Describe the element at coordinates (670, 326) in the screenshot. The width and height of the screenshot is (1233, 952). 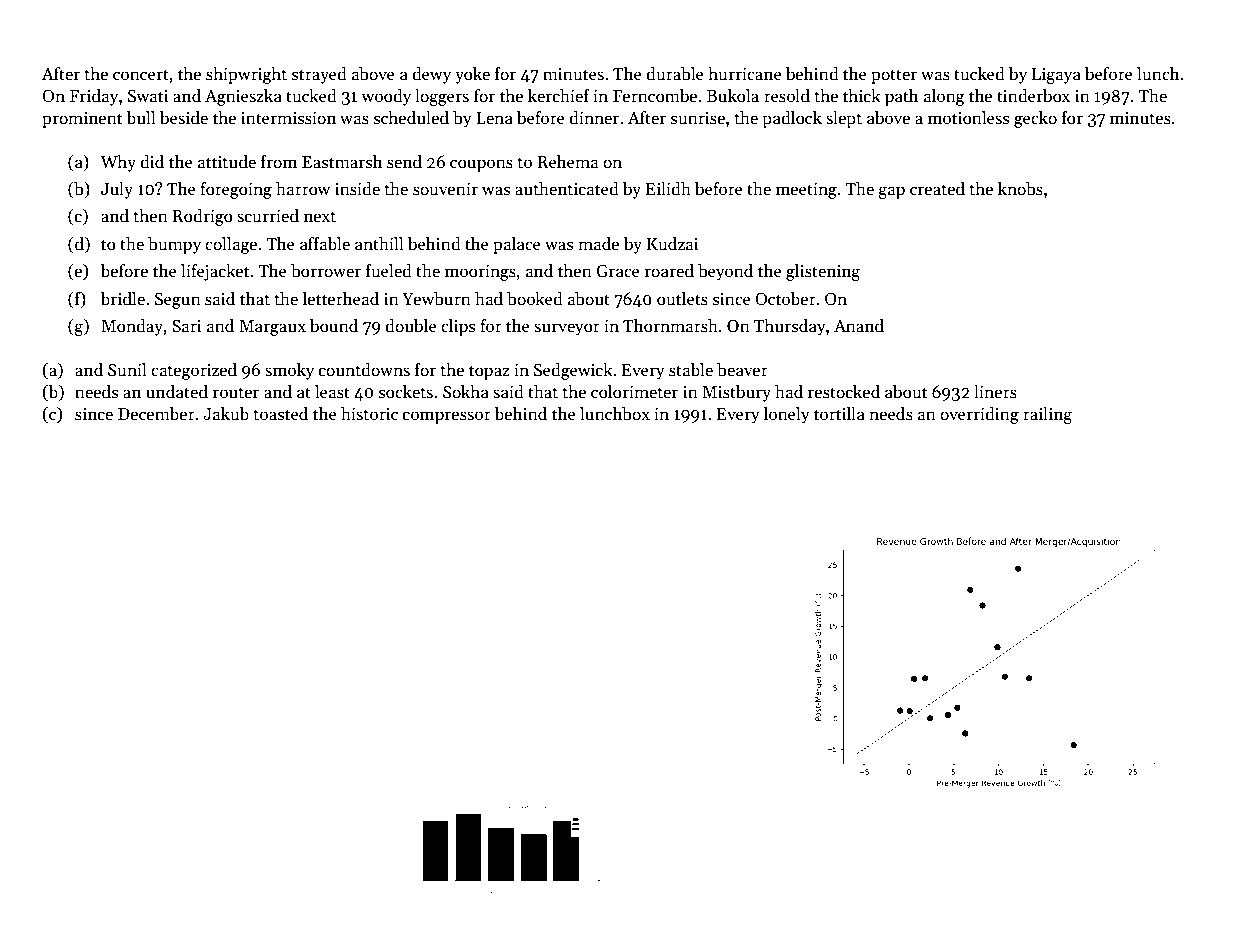
I see `Thornmarsh` at that location.
